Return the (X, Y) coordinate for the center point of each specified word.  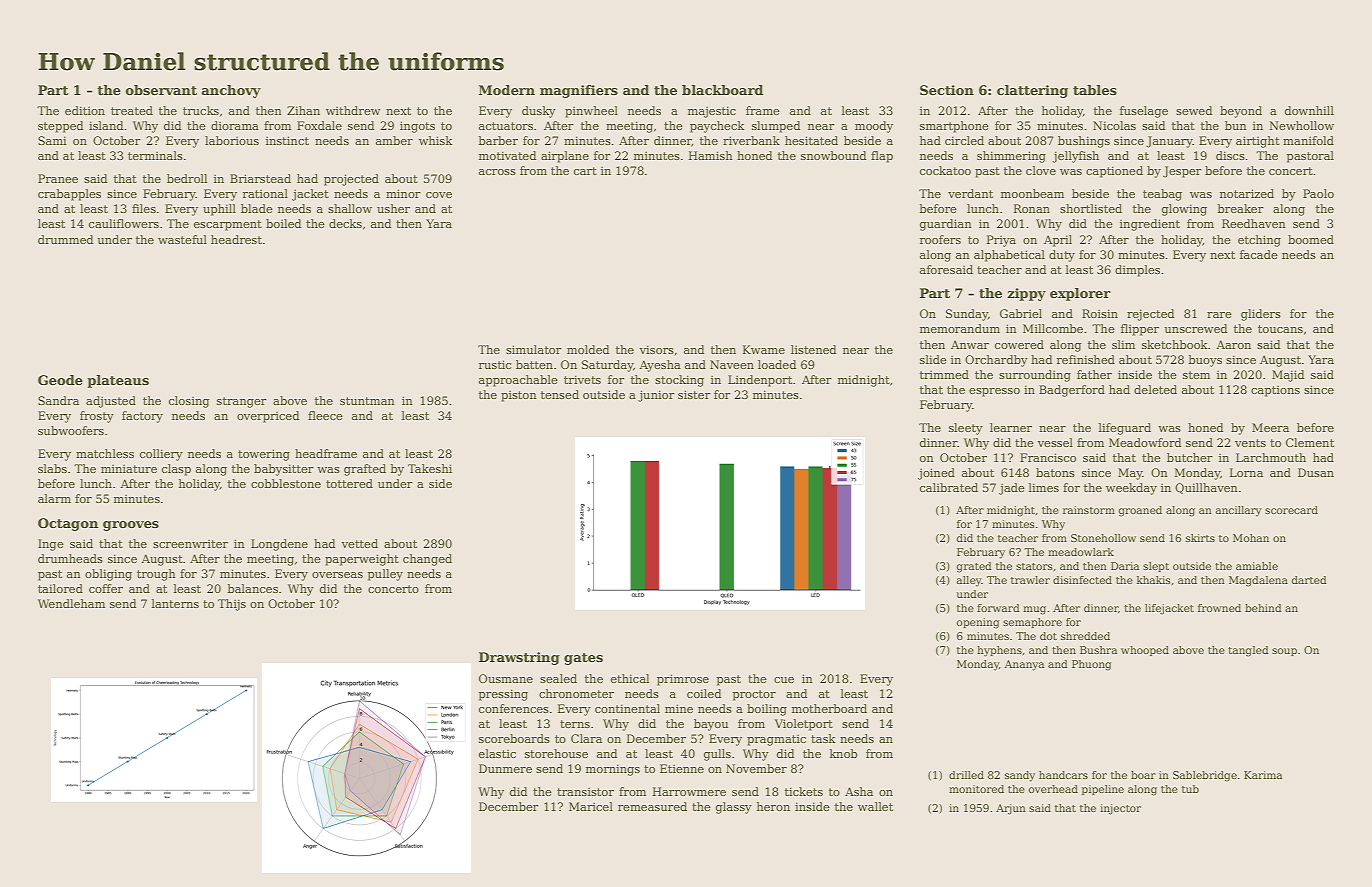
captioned (1114, 172)
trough (156, 575)
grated (974, 567)
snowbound (833, 155)
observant (161, 90)
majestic (712, 112)
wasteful (182, 239)
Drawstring (519, 658)
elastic (497, 753)
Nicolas (1114, 125)
